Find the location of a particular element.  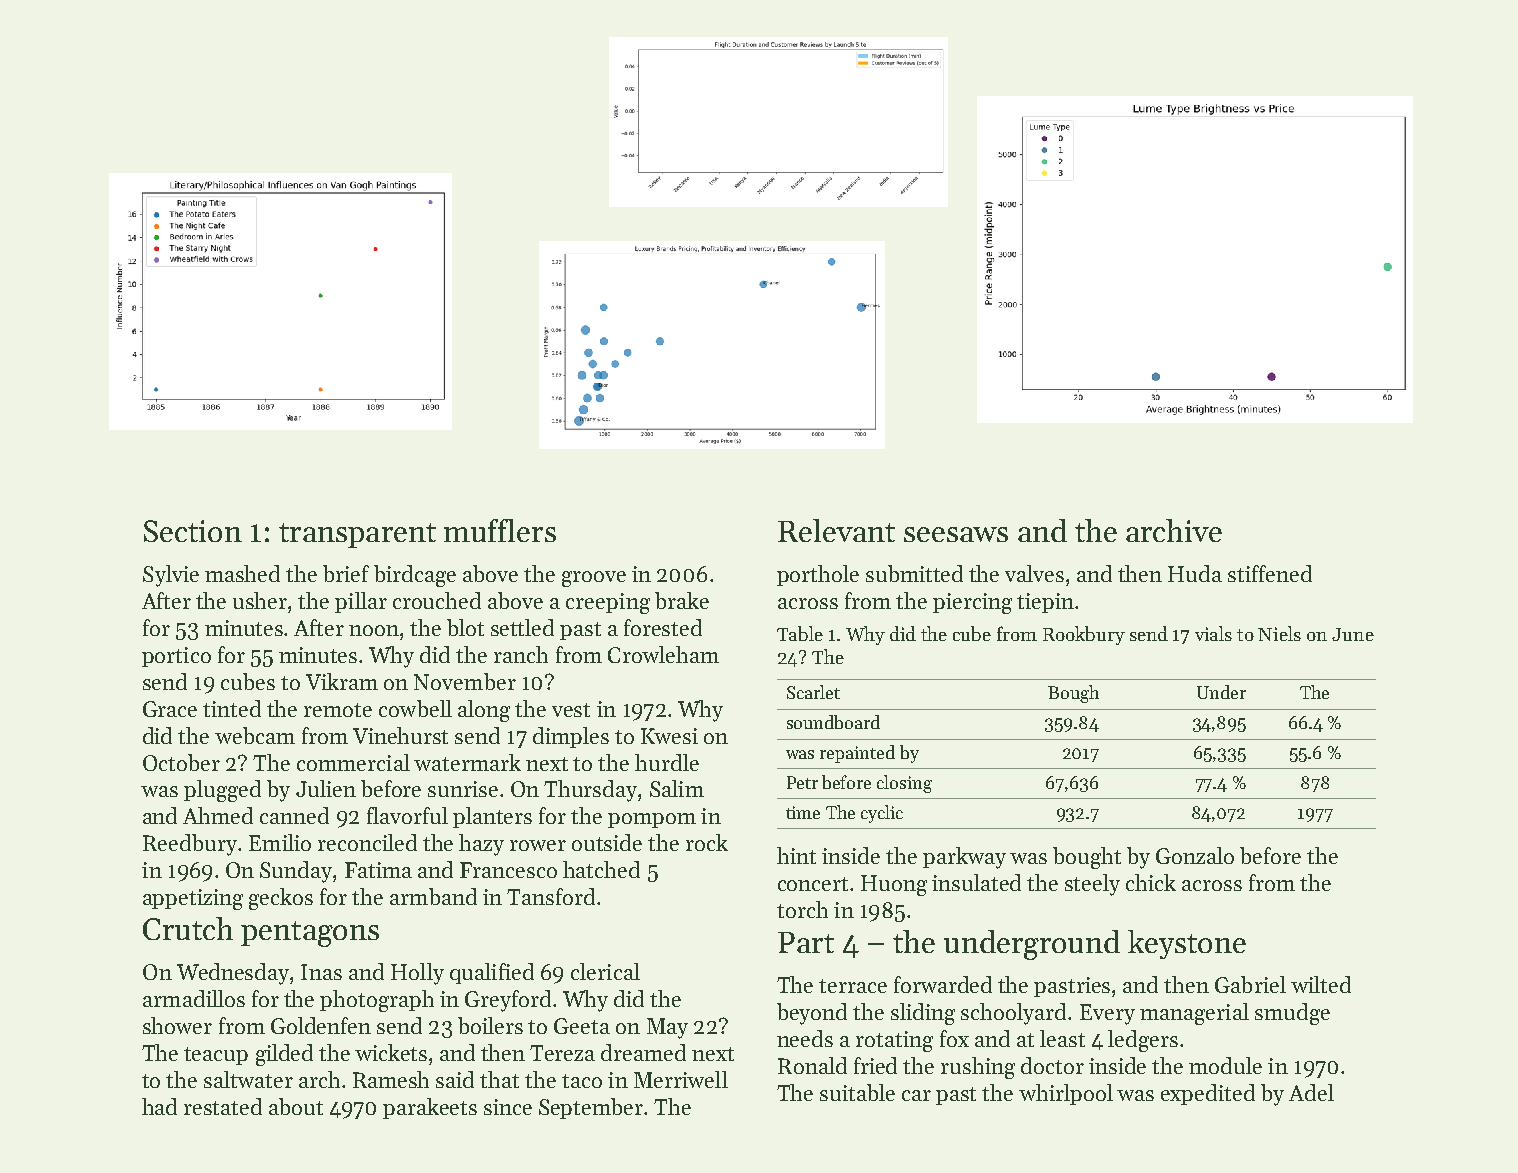

Ramesh is located at coordinates (391, 1079).
